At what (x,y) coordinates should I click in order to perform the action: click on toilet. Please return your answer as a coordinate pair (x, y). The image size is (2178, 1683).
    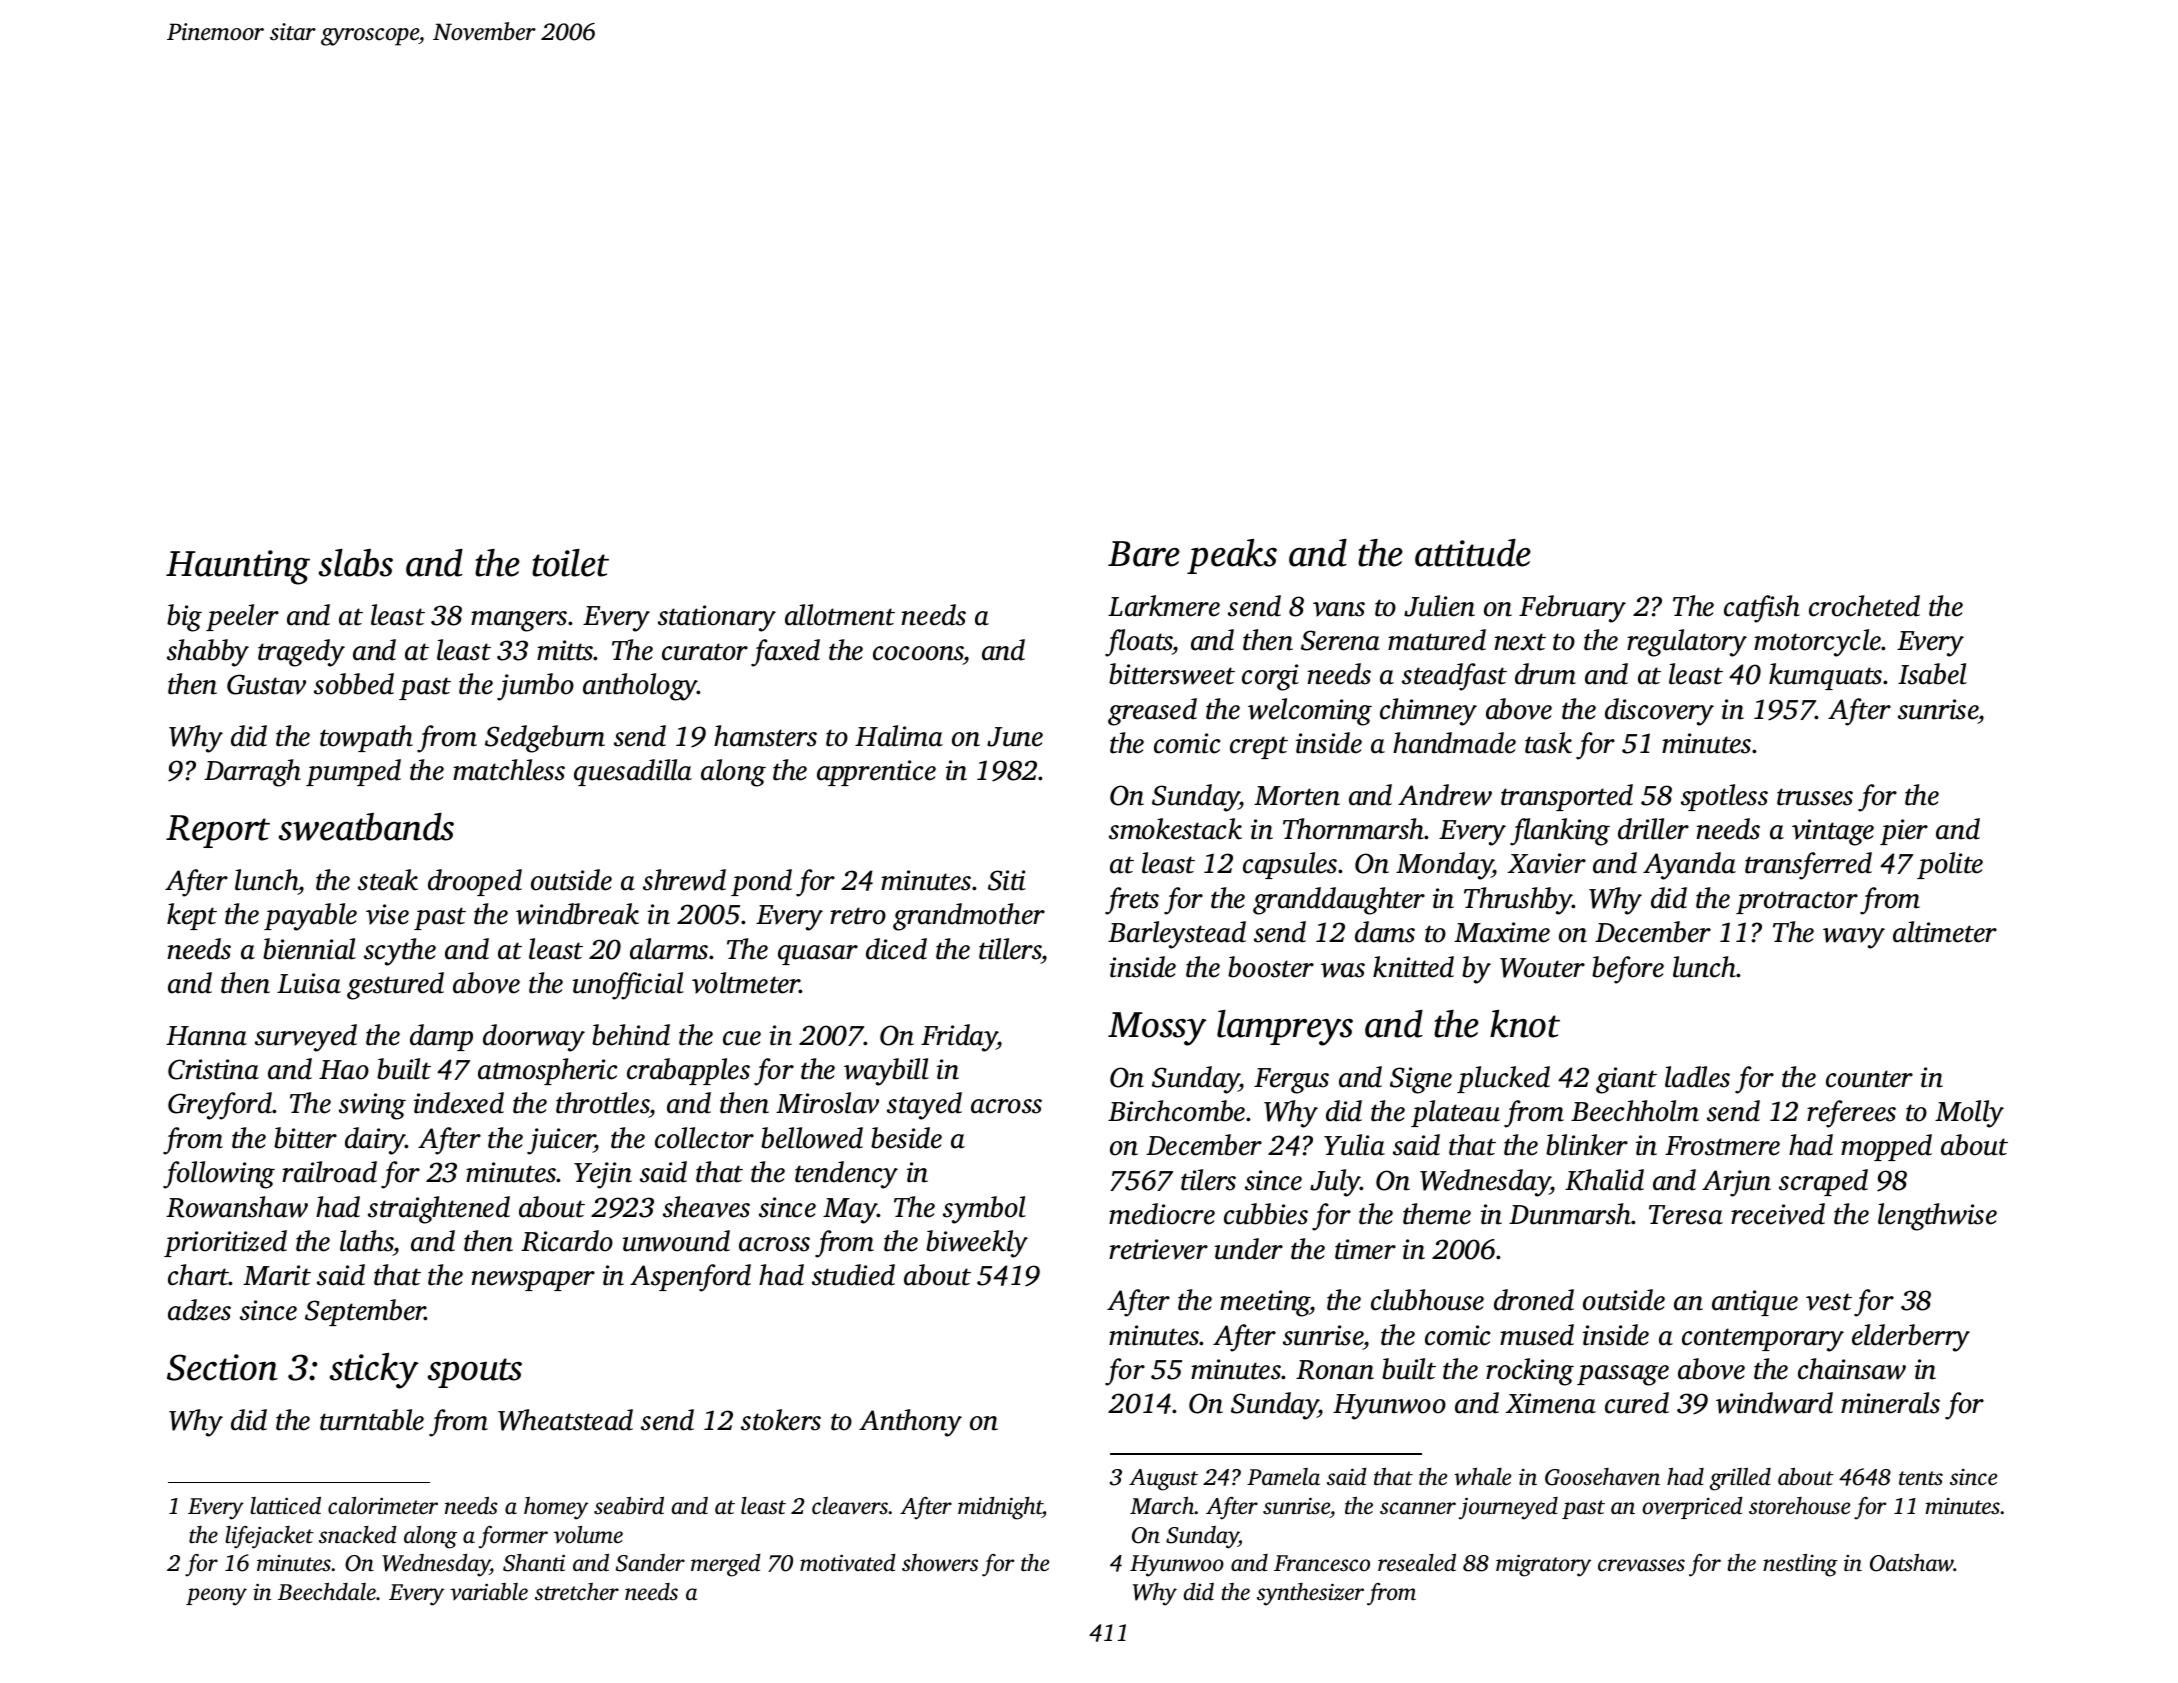
    Looking at the image, I should click on (570, 563).
